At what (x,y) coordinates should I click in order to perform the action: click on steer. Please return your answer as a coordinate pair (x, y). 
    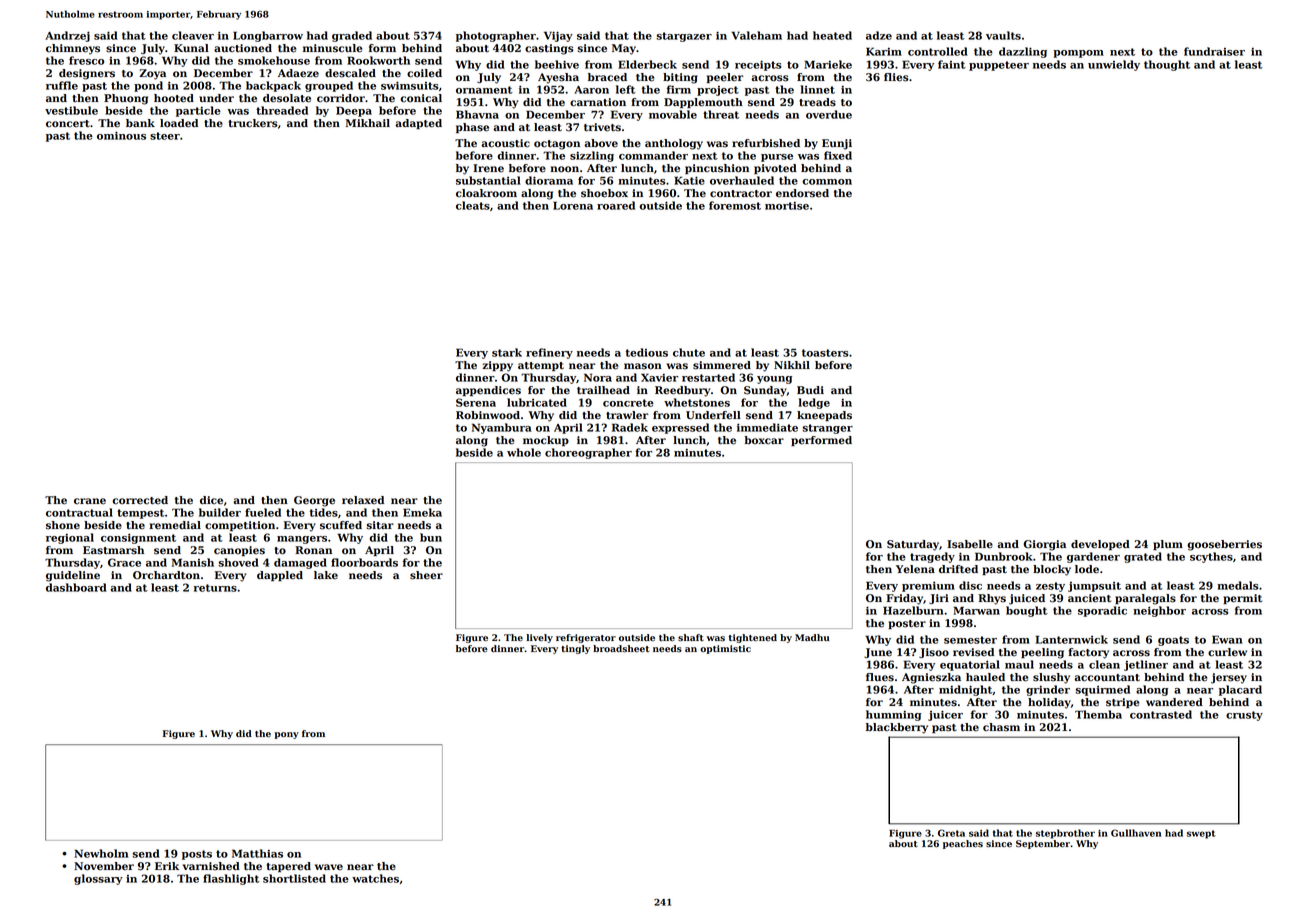
    Looking at the image, I should click on (165, 136).
